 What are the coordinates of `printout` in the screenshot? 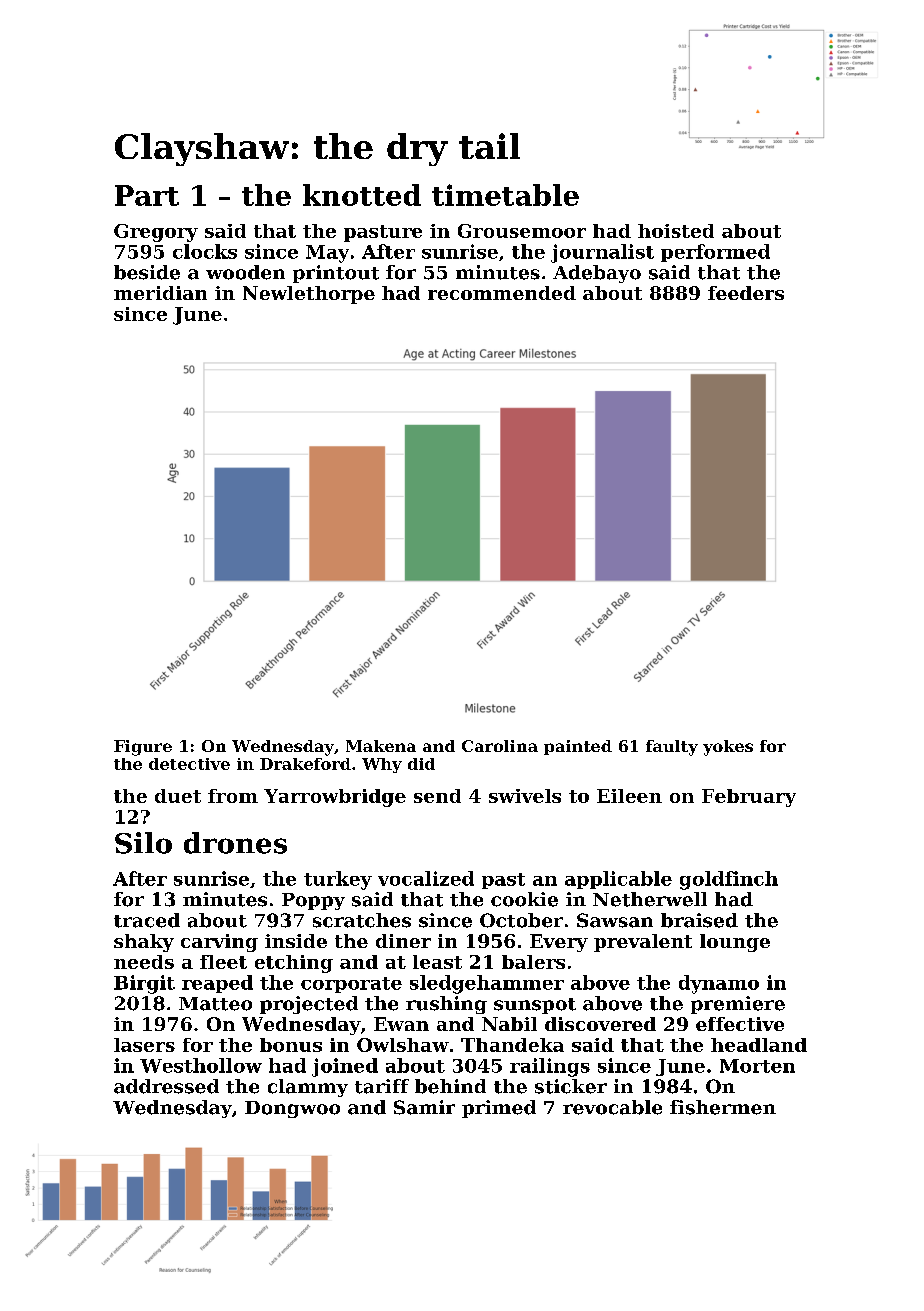 It's located at (336, 274).
